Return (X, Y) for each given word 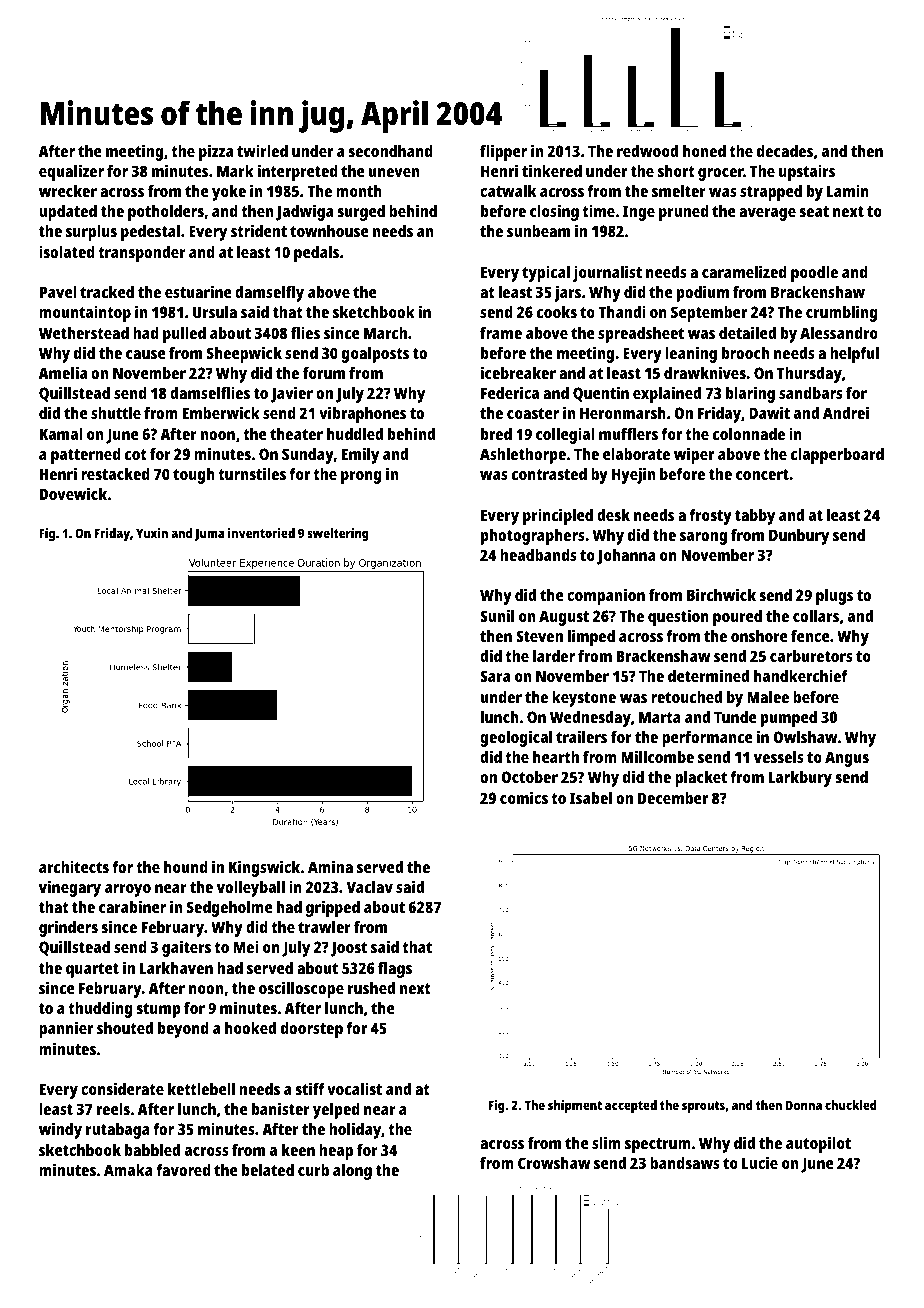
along (352, 1172)
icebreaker (518, 372)
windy (60, 1130)
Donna (804, 1105)
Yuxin (152, 533)
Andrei (846, 412)
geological (516, 738)
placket (701, 779)
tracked (107, 292)
